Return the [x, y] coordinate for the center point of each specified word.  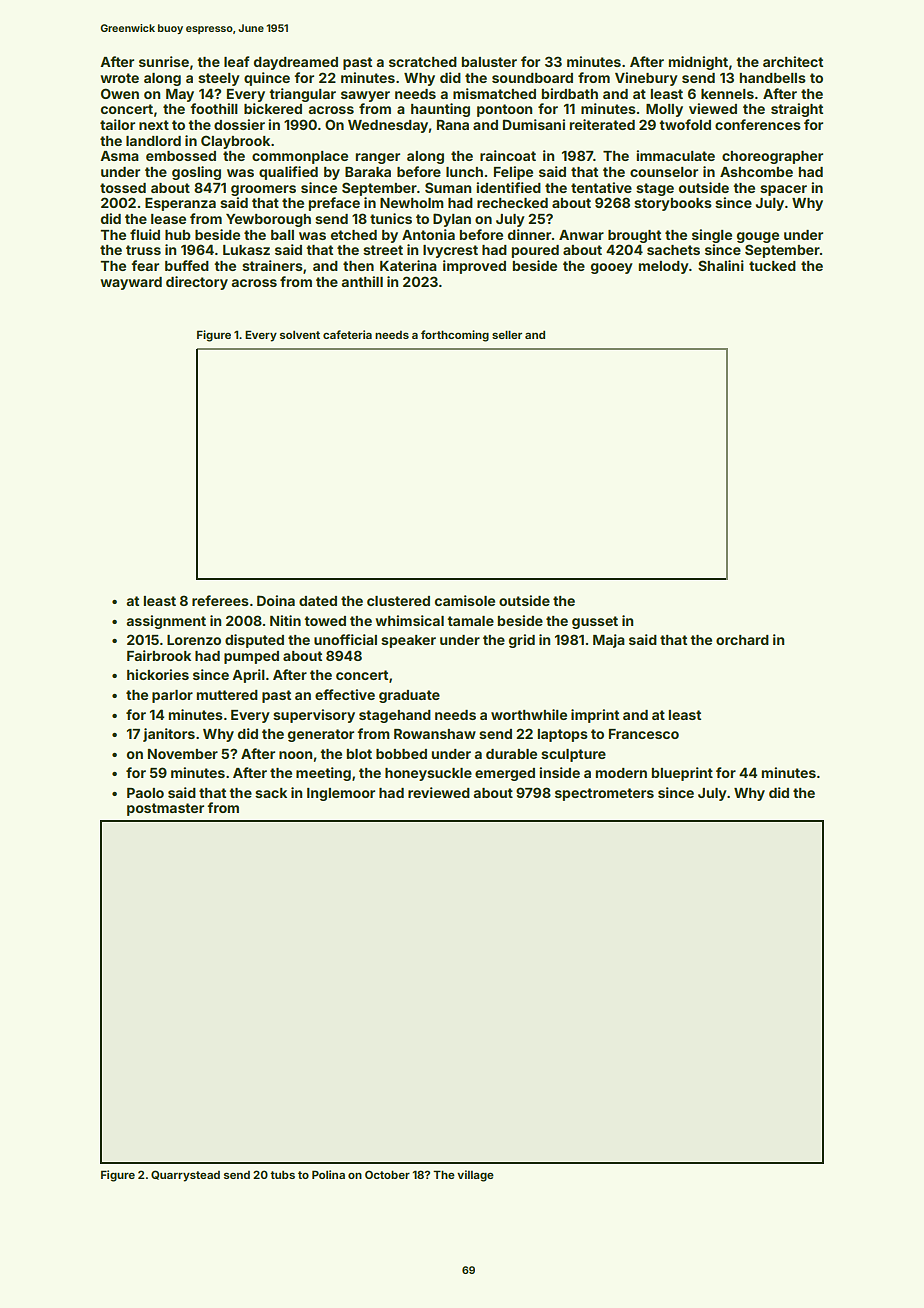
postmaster [165, 809]
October [387, 1174]
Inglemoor [341, 794]
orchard [742, 640]
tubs [282, 1175]
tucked [772, 266]
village [475, 1176]
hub [178, 235]
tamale [470, 621]
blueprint [682, 774]
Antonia [428, 234]
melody [664, 267]
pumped [251, 657]
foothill [214, 108]
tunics [391, 218]
